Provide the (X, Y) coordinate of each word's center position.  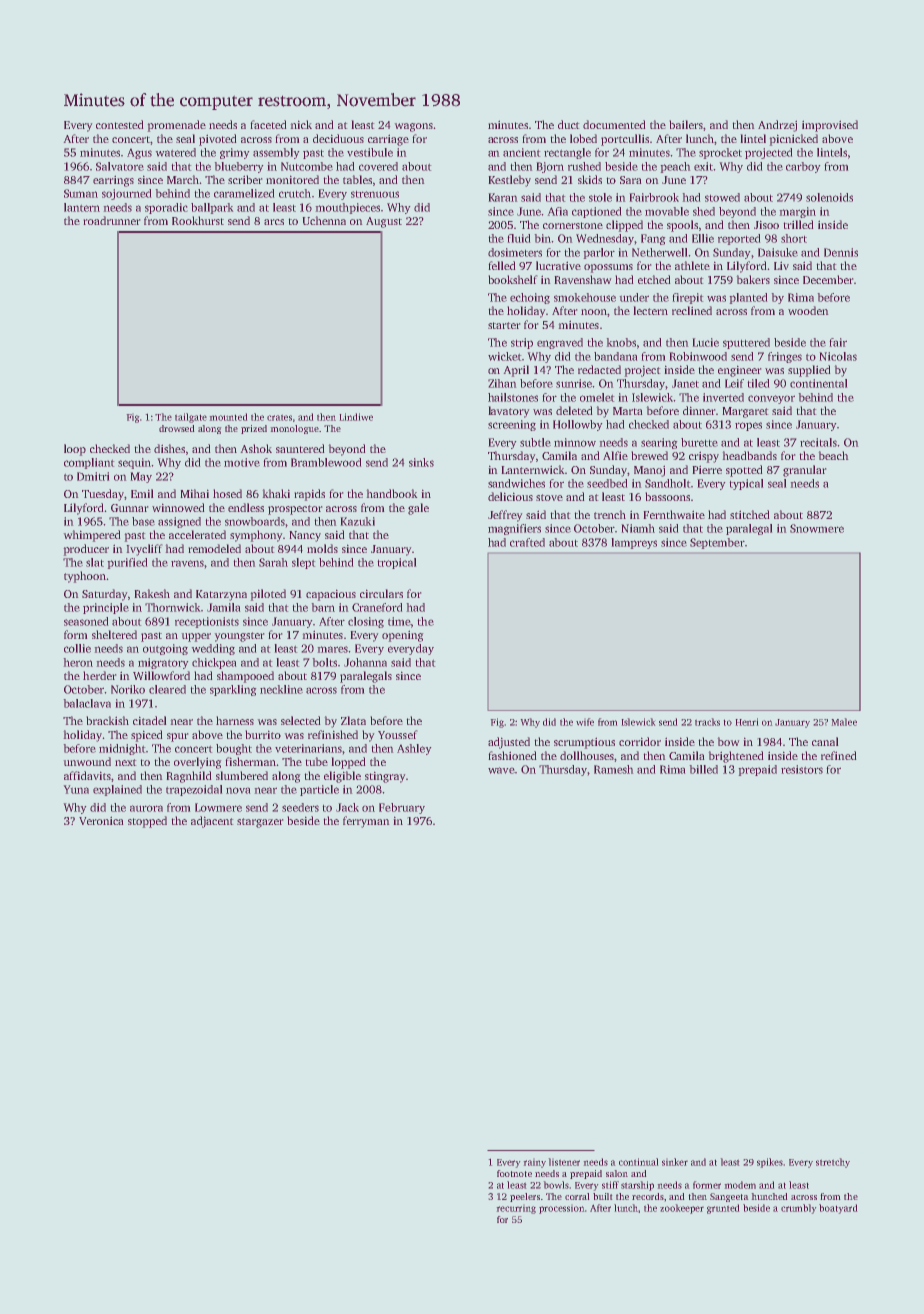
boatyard (838, 1209)
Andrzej (777, 126)
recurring (516, 1210)
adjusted (509, 743)
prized (254, 429)
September (717, 543)
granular (804, 471)
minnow (575, 442)
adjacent (212, 822)
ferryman (366, 822)
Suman (81, 193)
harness (235, 720)
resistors (802, 769)
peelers (525, 1197)
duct (568, 124)
